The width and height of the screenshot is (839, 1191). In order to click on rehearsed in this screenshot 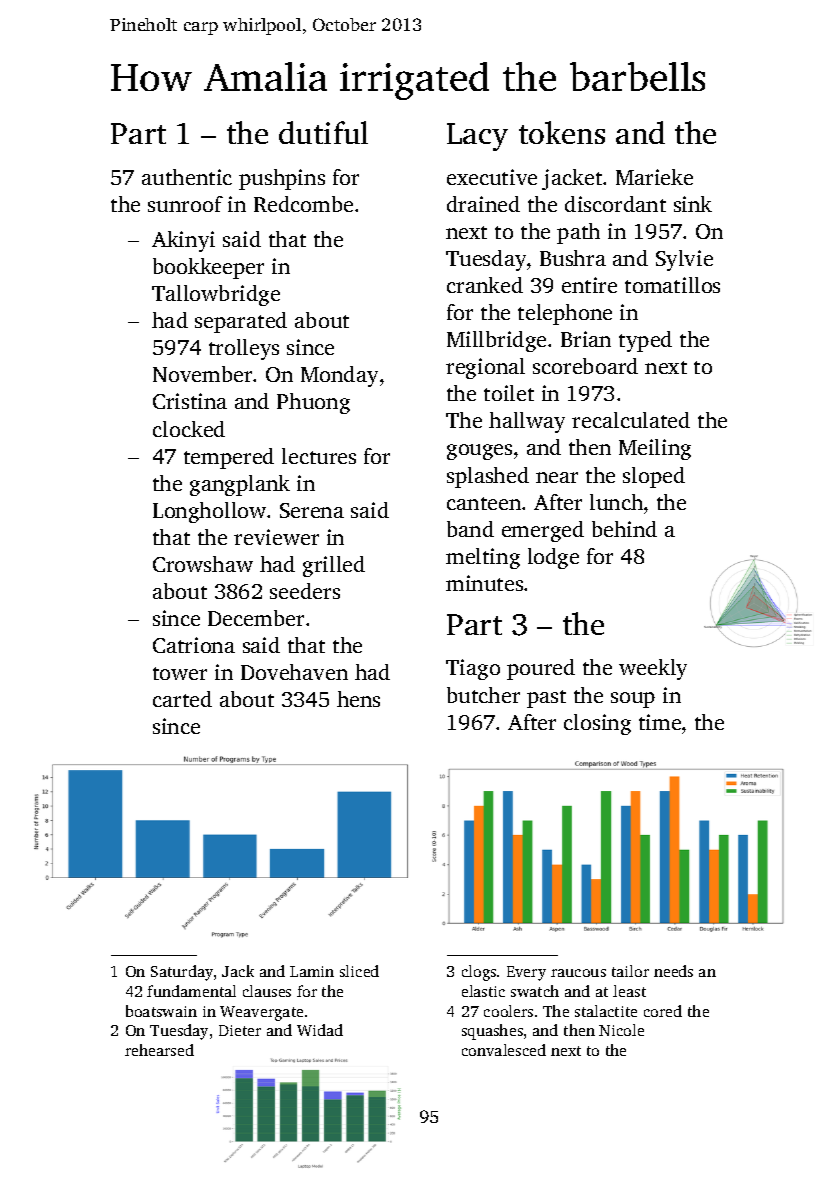, I will do `click(159, 1050)`.
